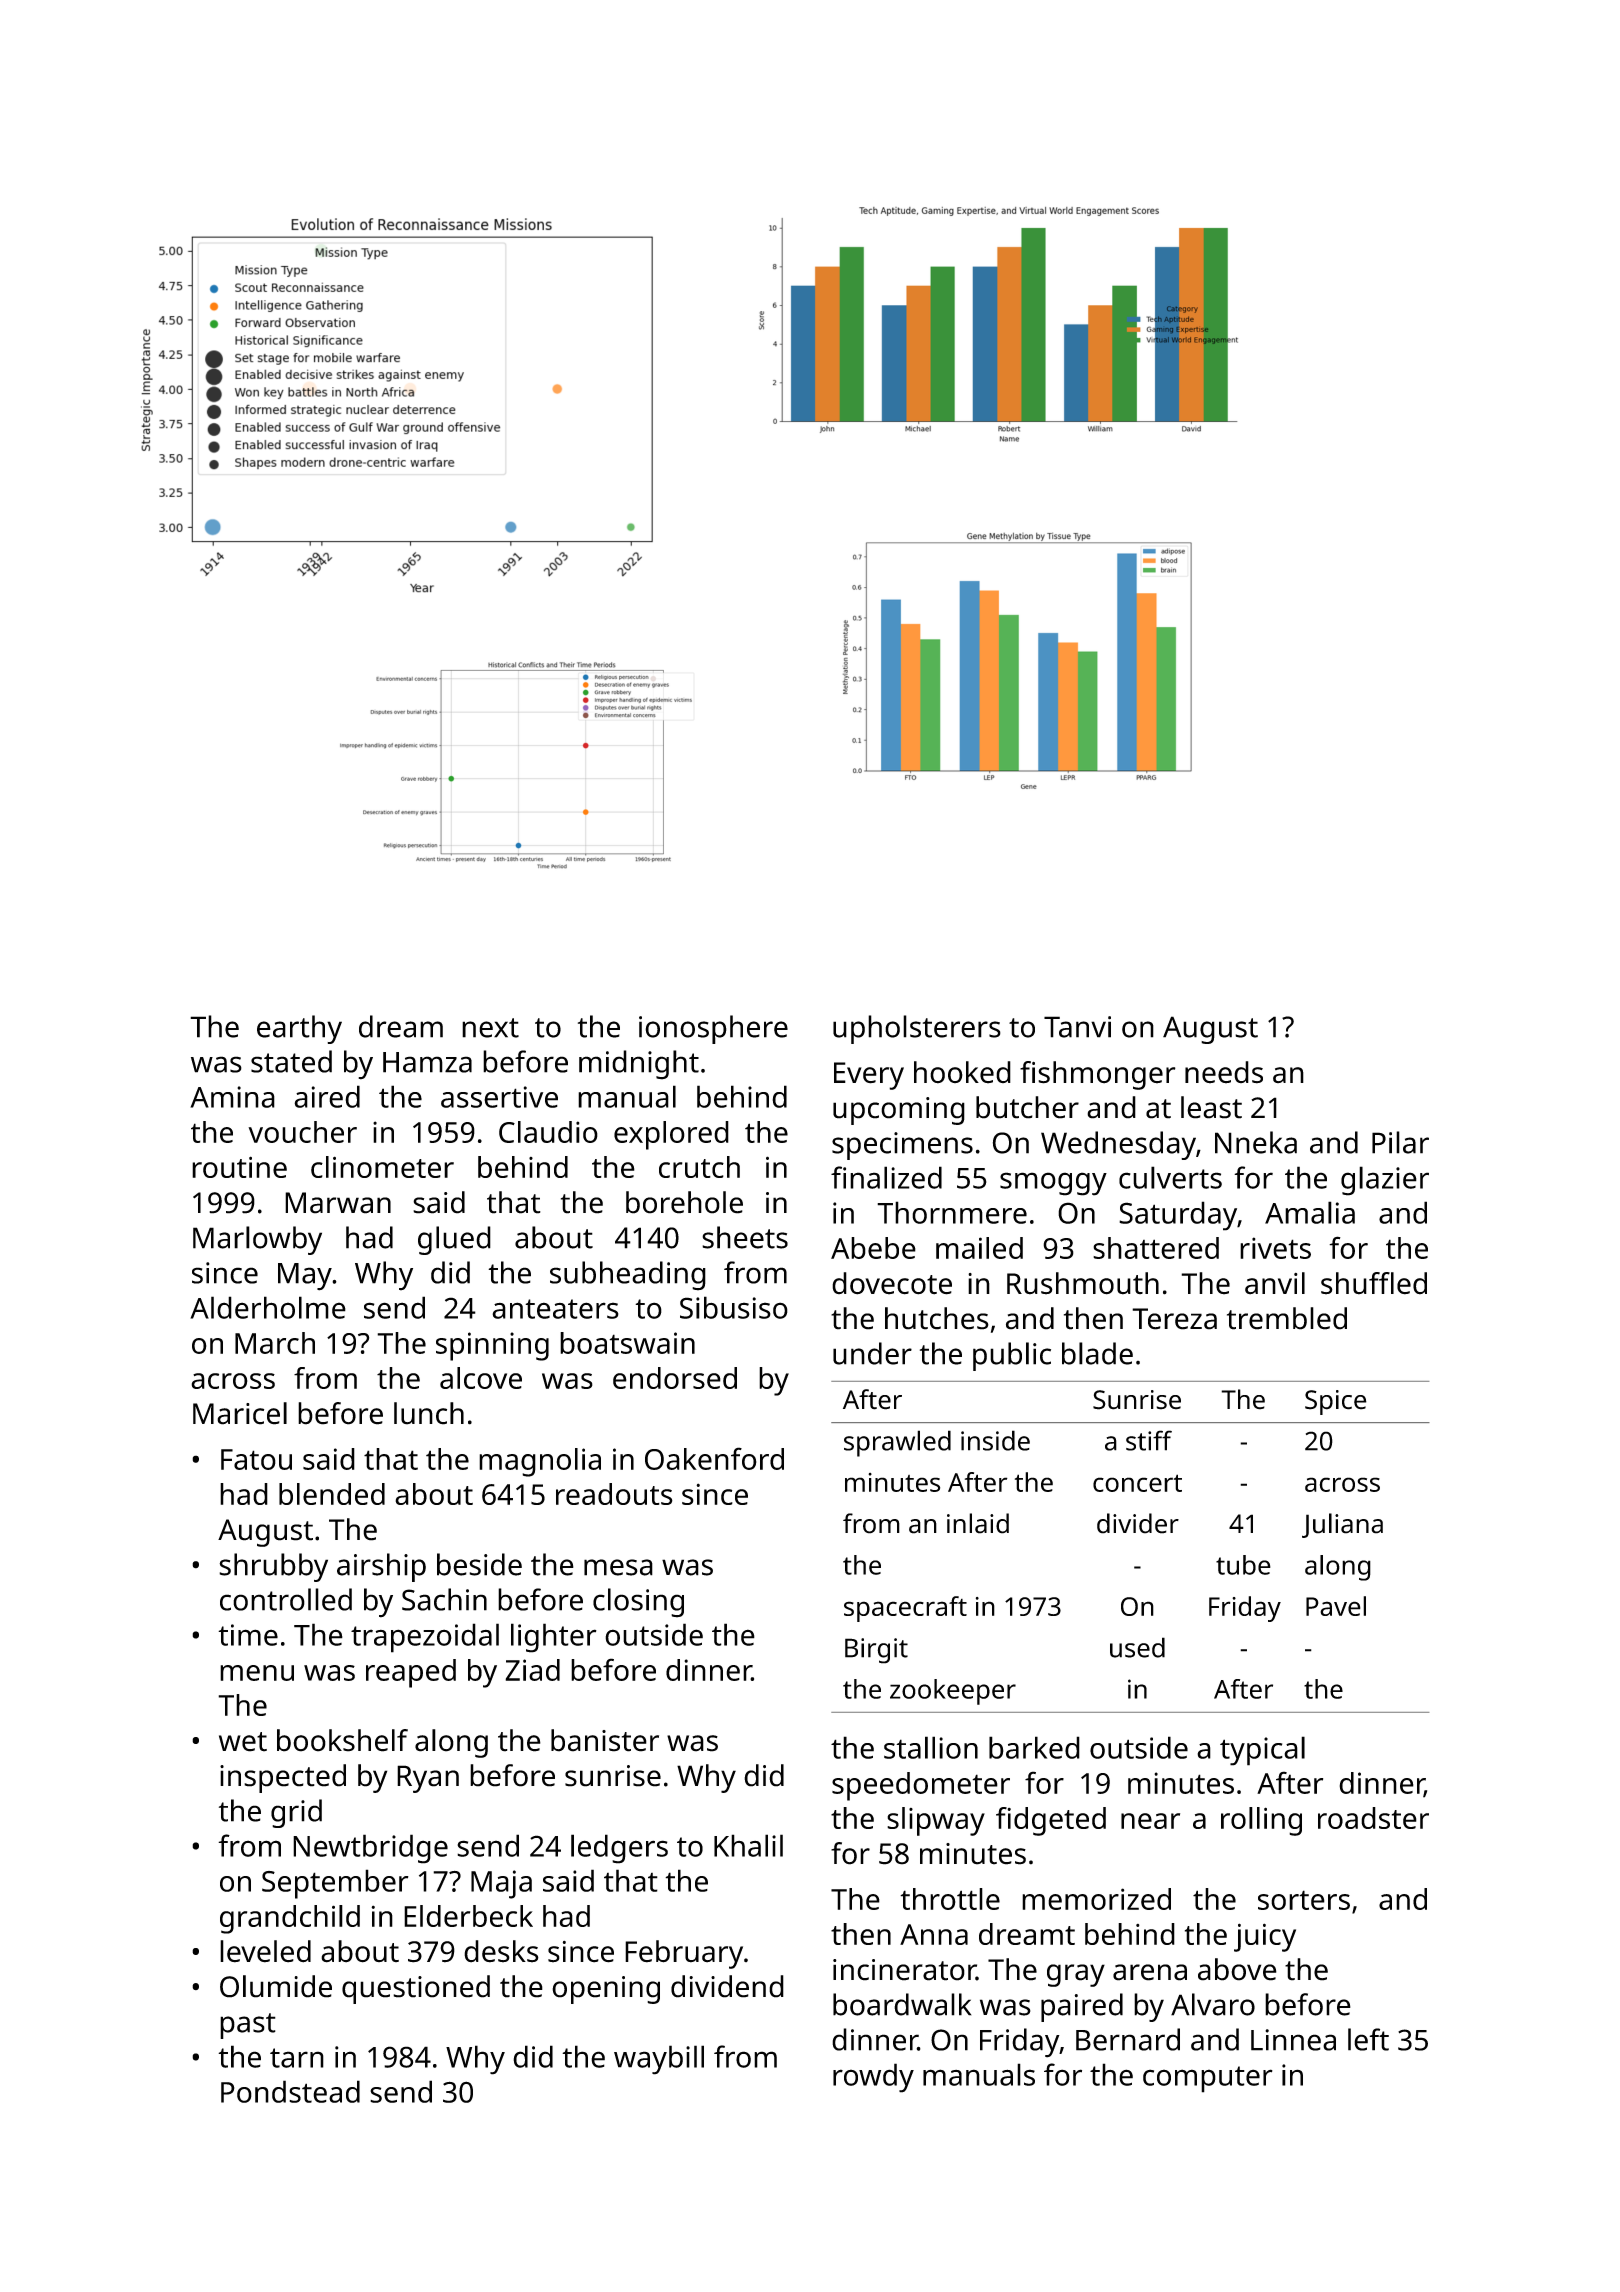 The height and width of the screenshot is (2292, 1620). Describe the element at coordinates (1342, 1525) in the screenshot. I see `Juliana` at that location.
